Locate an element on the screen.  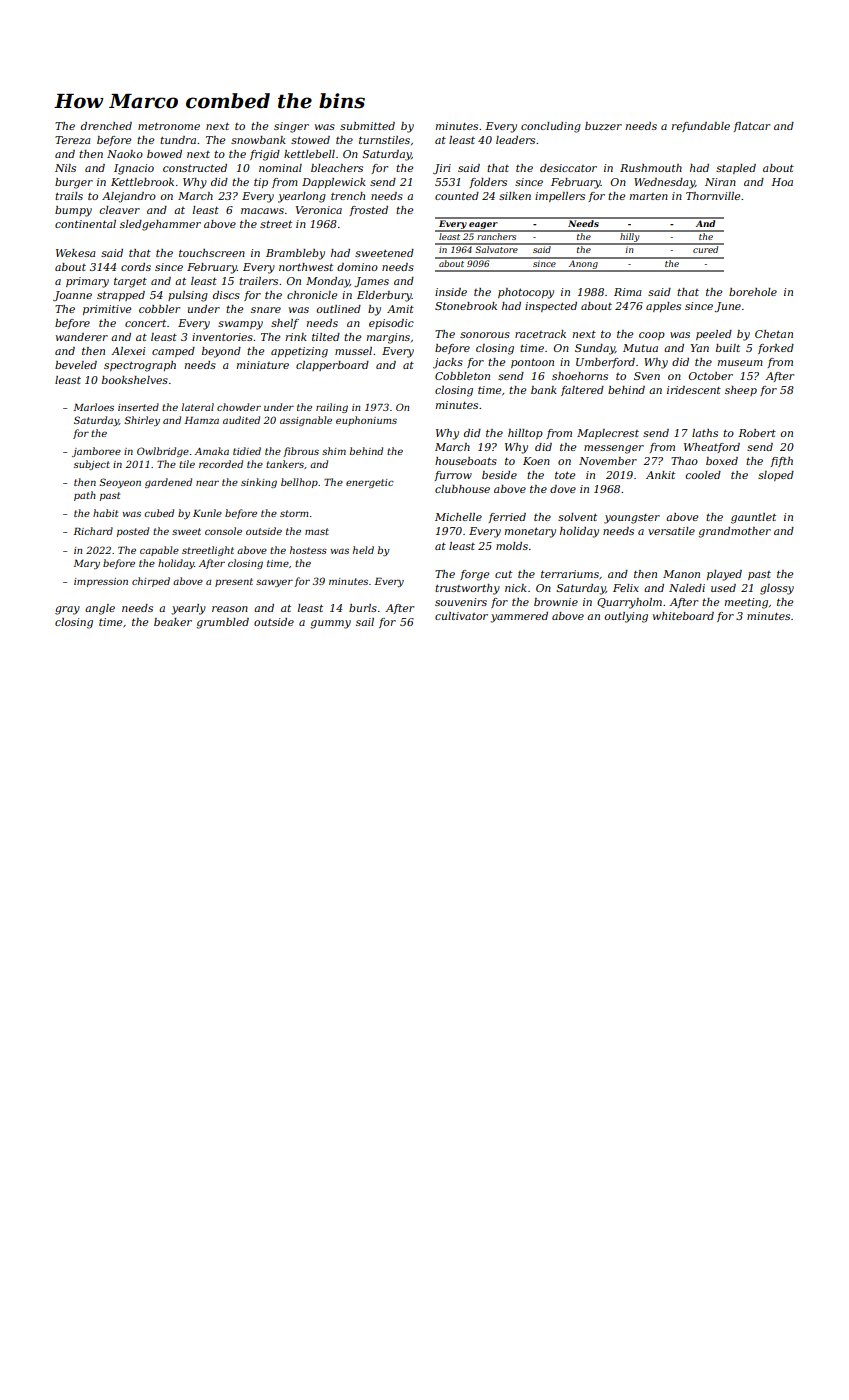
singer is located at coordinates (291, 127).
